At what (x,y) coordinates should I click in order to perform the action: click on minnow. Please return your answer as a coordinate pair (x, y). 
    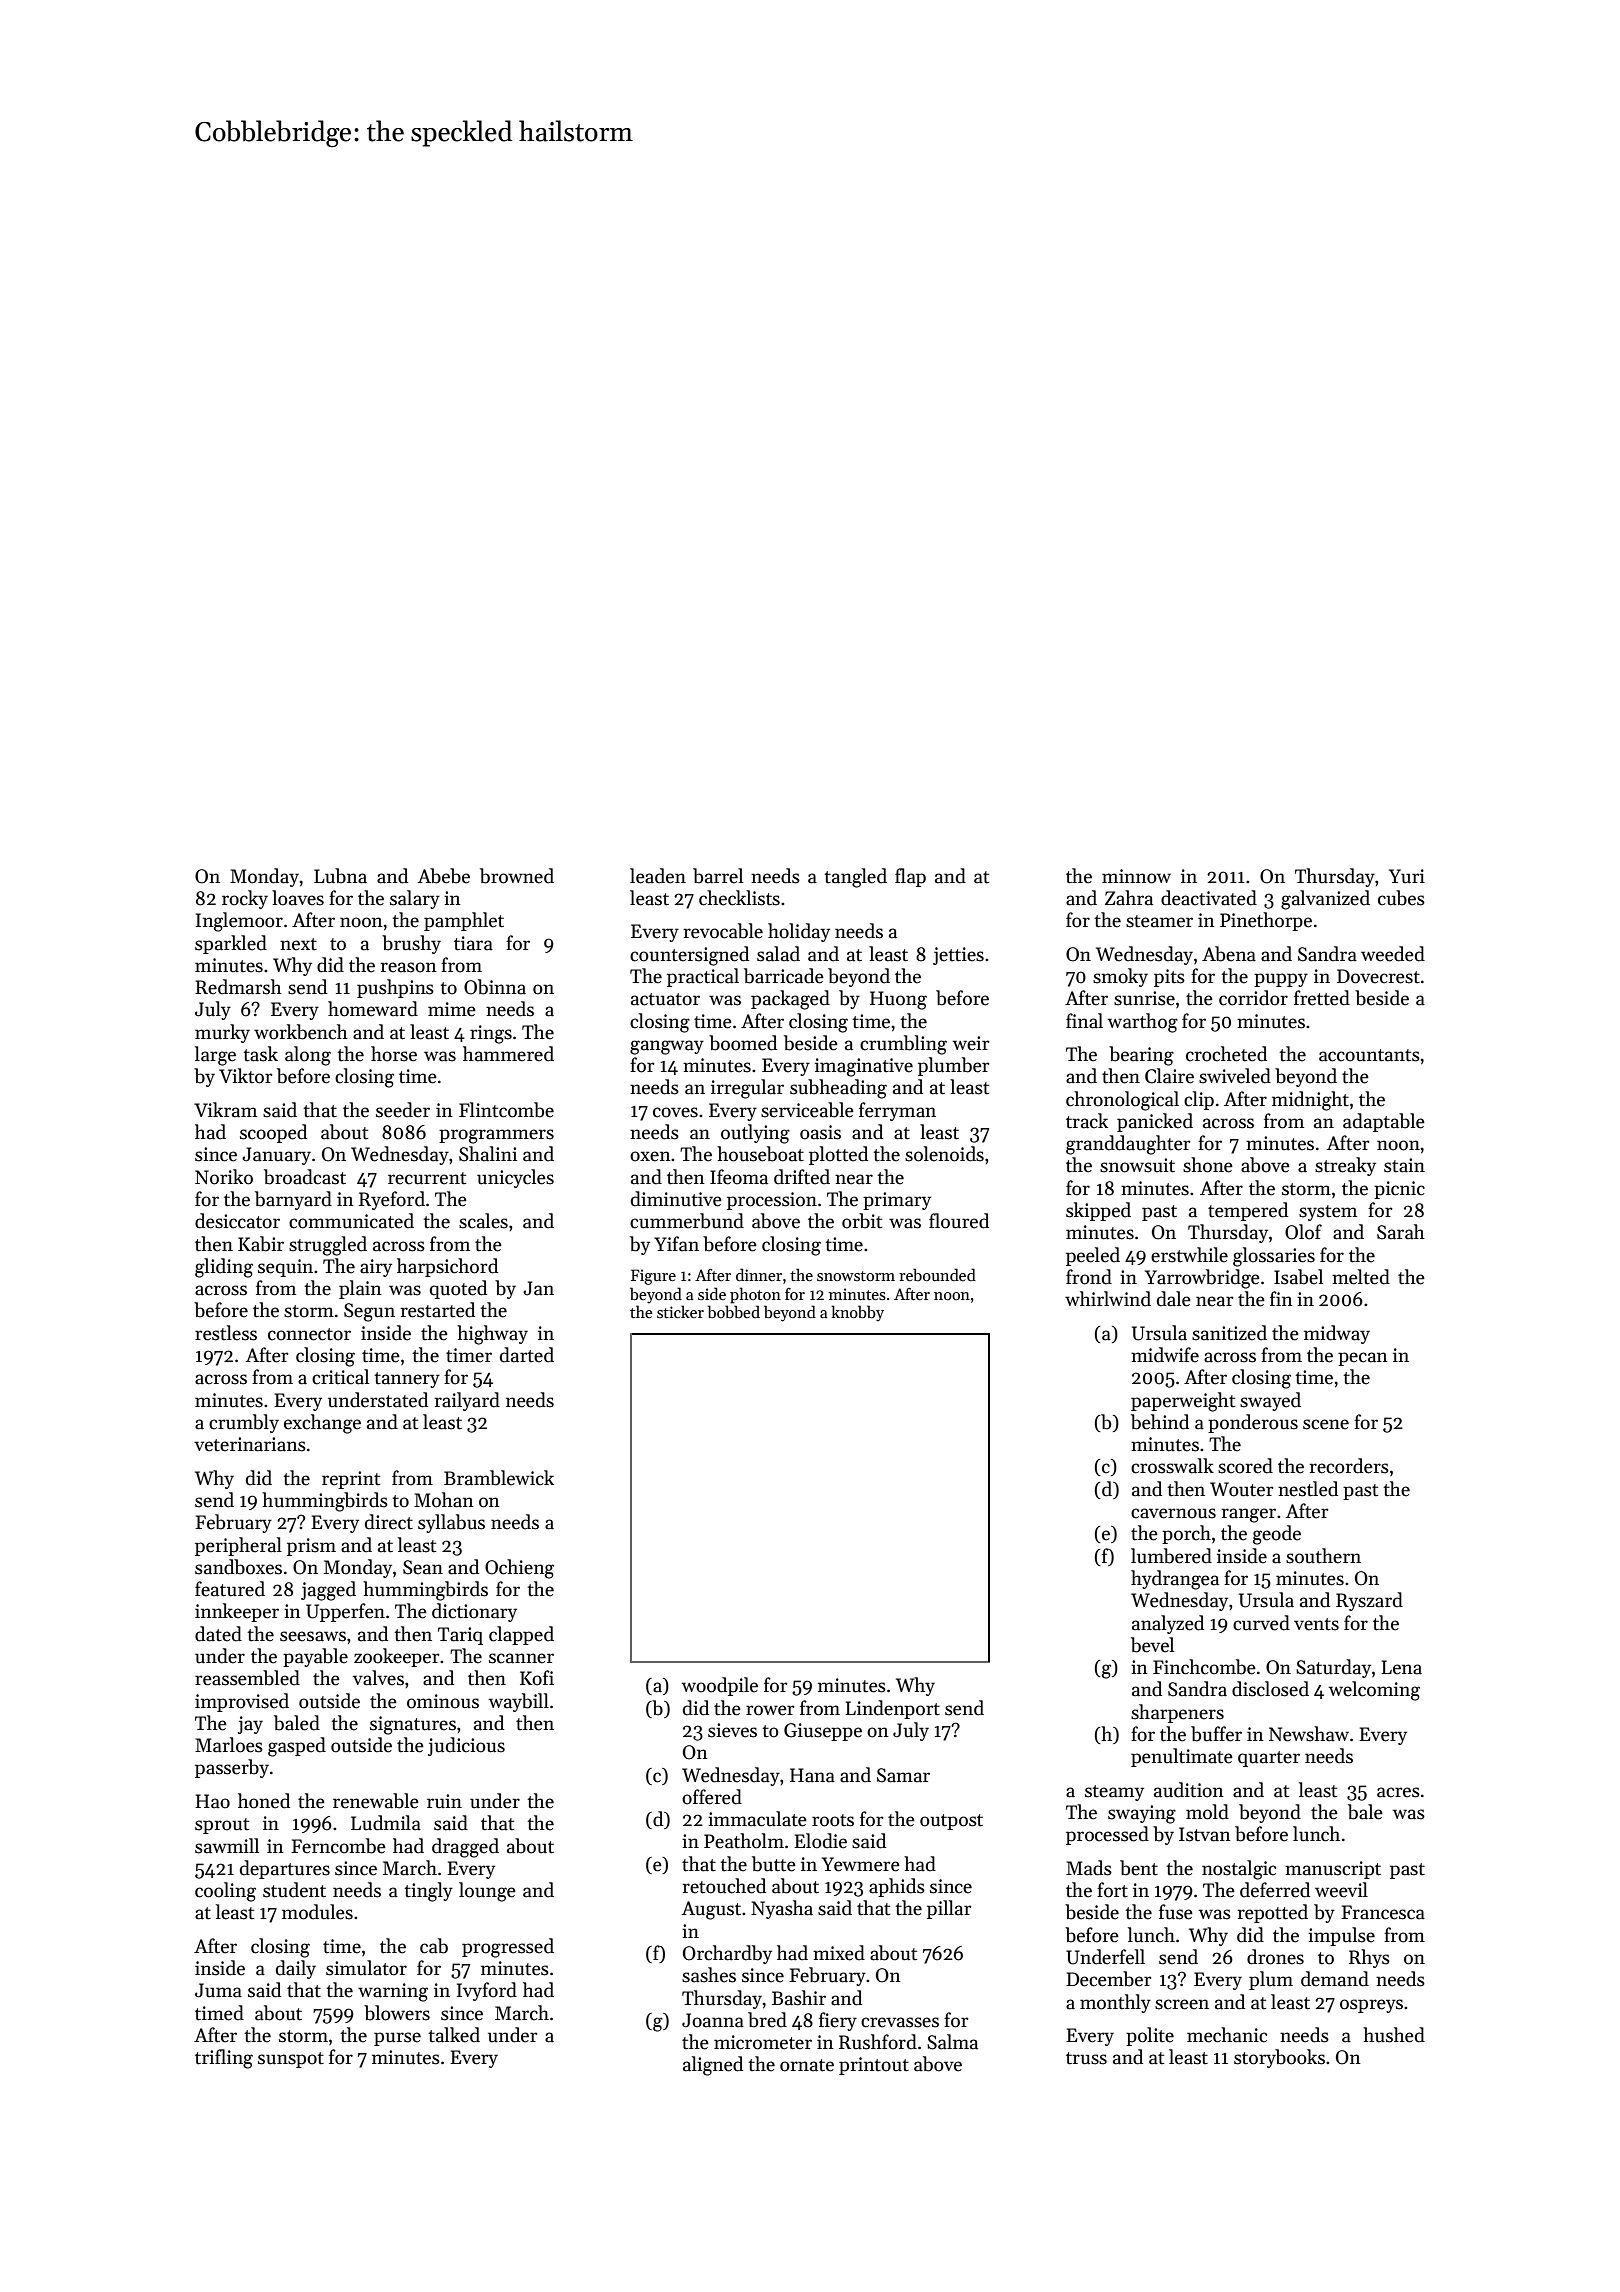
    Looking at the image, I should click on (1136, 876).
